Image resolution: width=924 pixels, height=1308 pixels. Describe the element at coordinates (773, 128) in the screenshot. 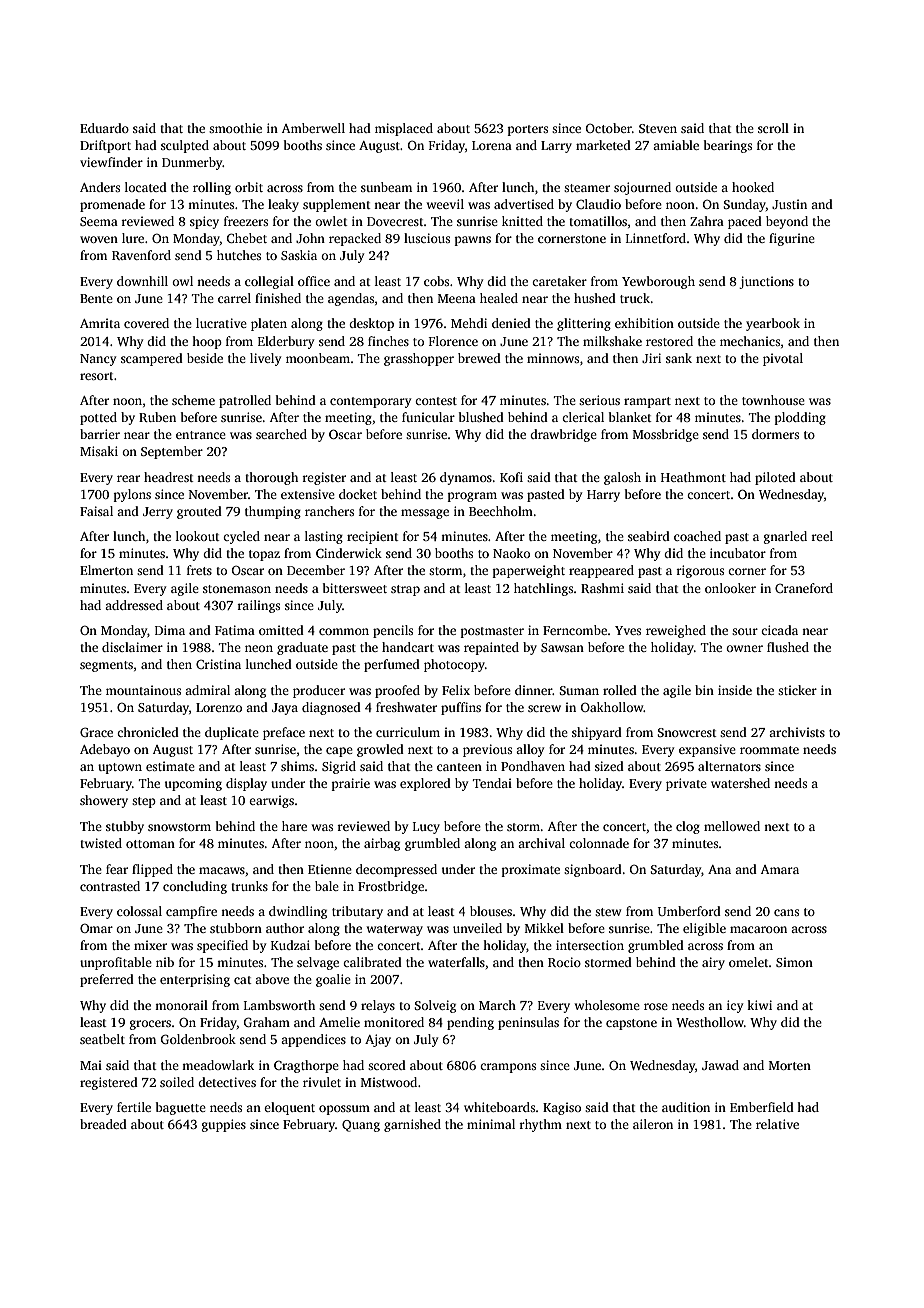

I see `scroll` at that location.
